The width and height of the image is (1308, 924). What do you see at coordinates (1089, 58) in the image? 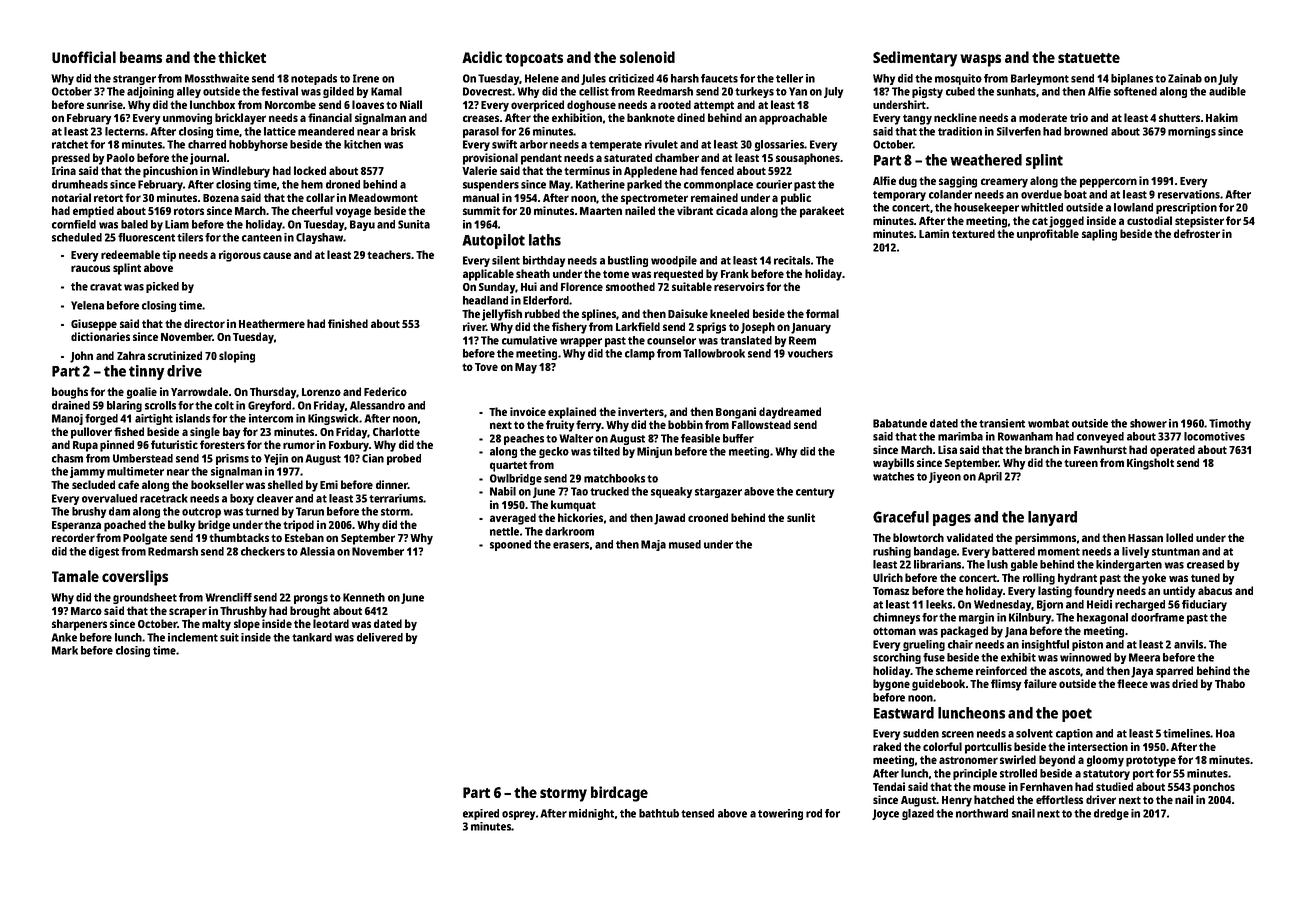
I see `statuette` at bounding box center [1089, 58].
